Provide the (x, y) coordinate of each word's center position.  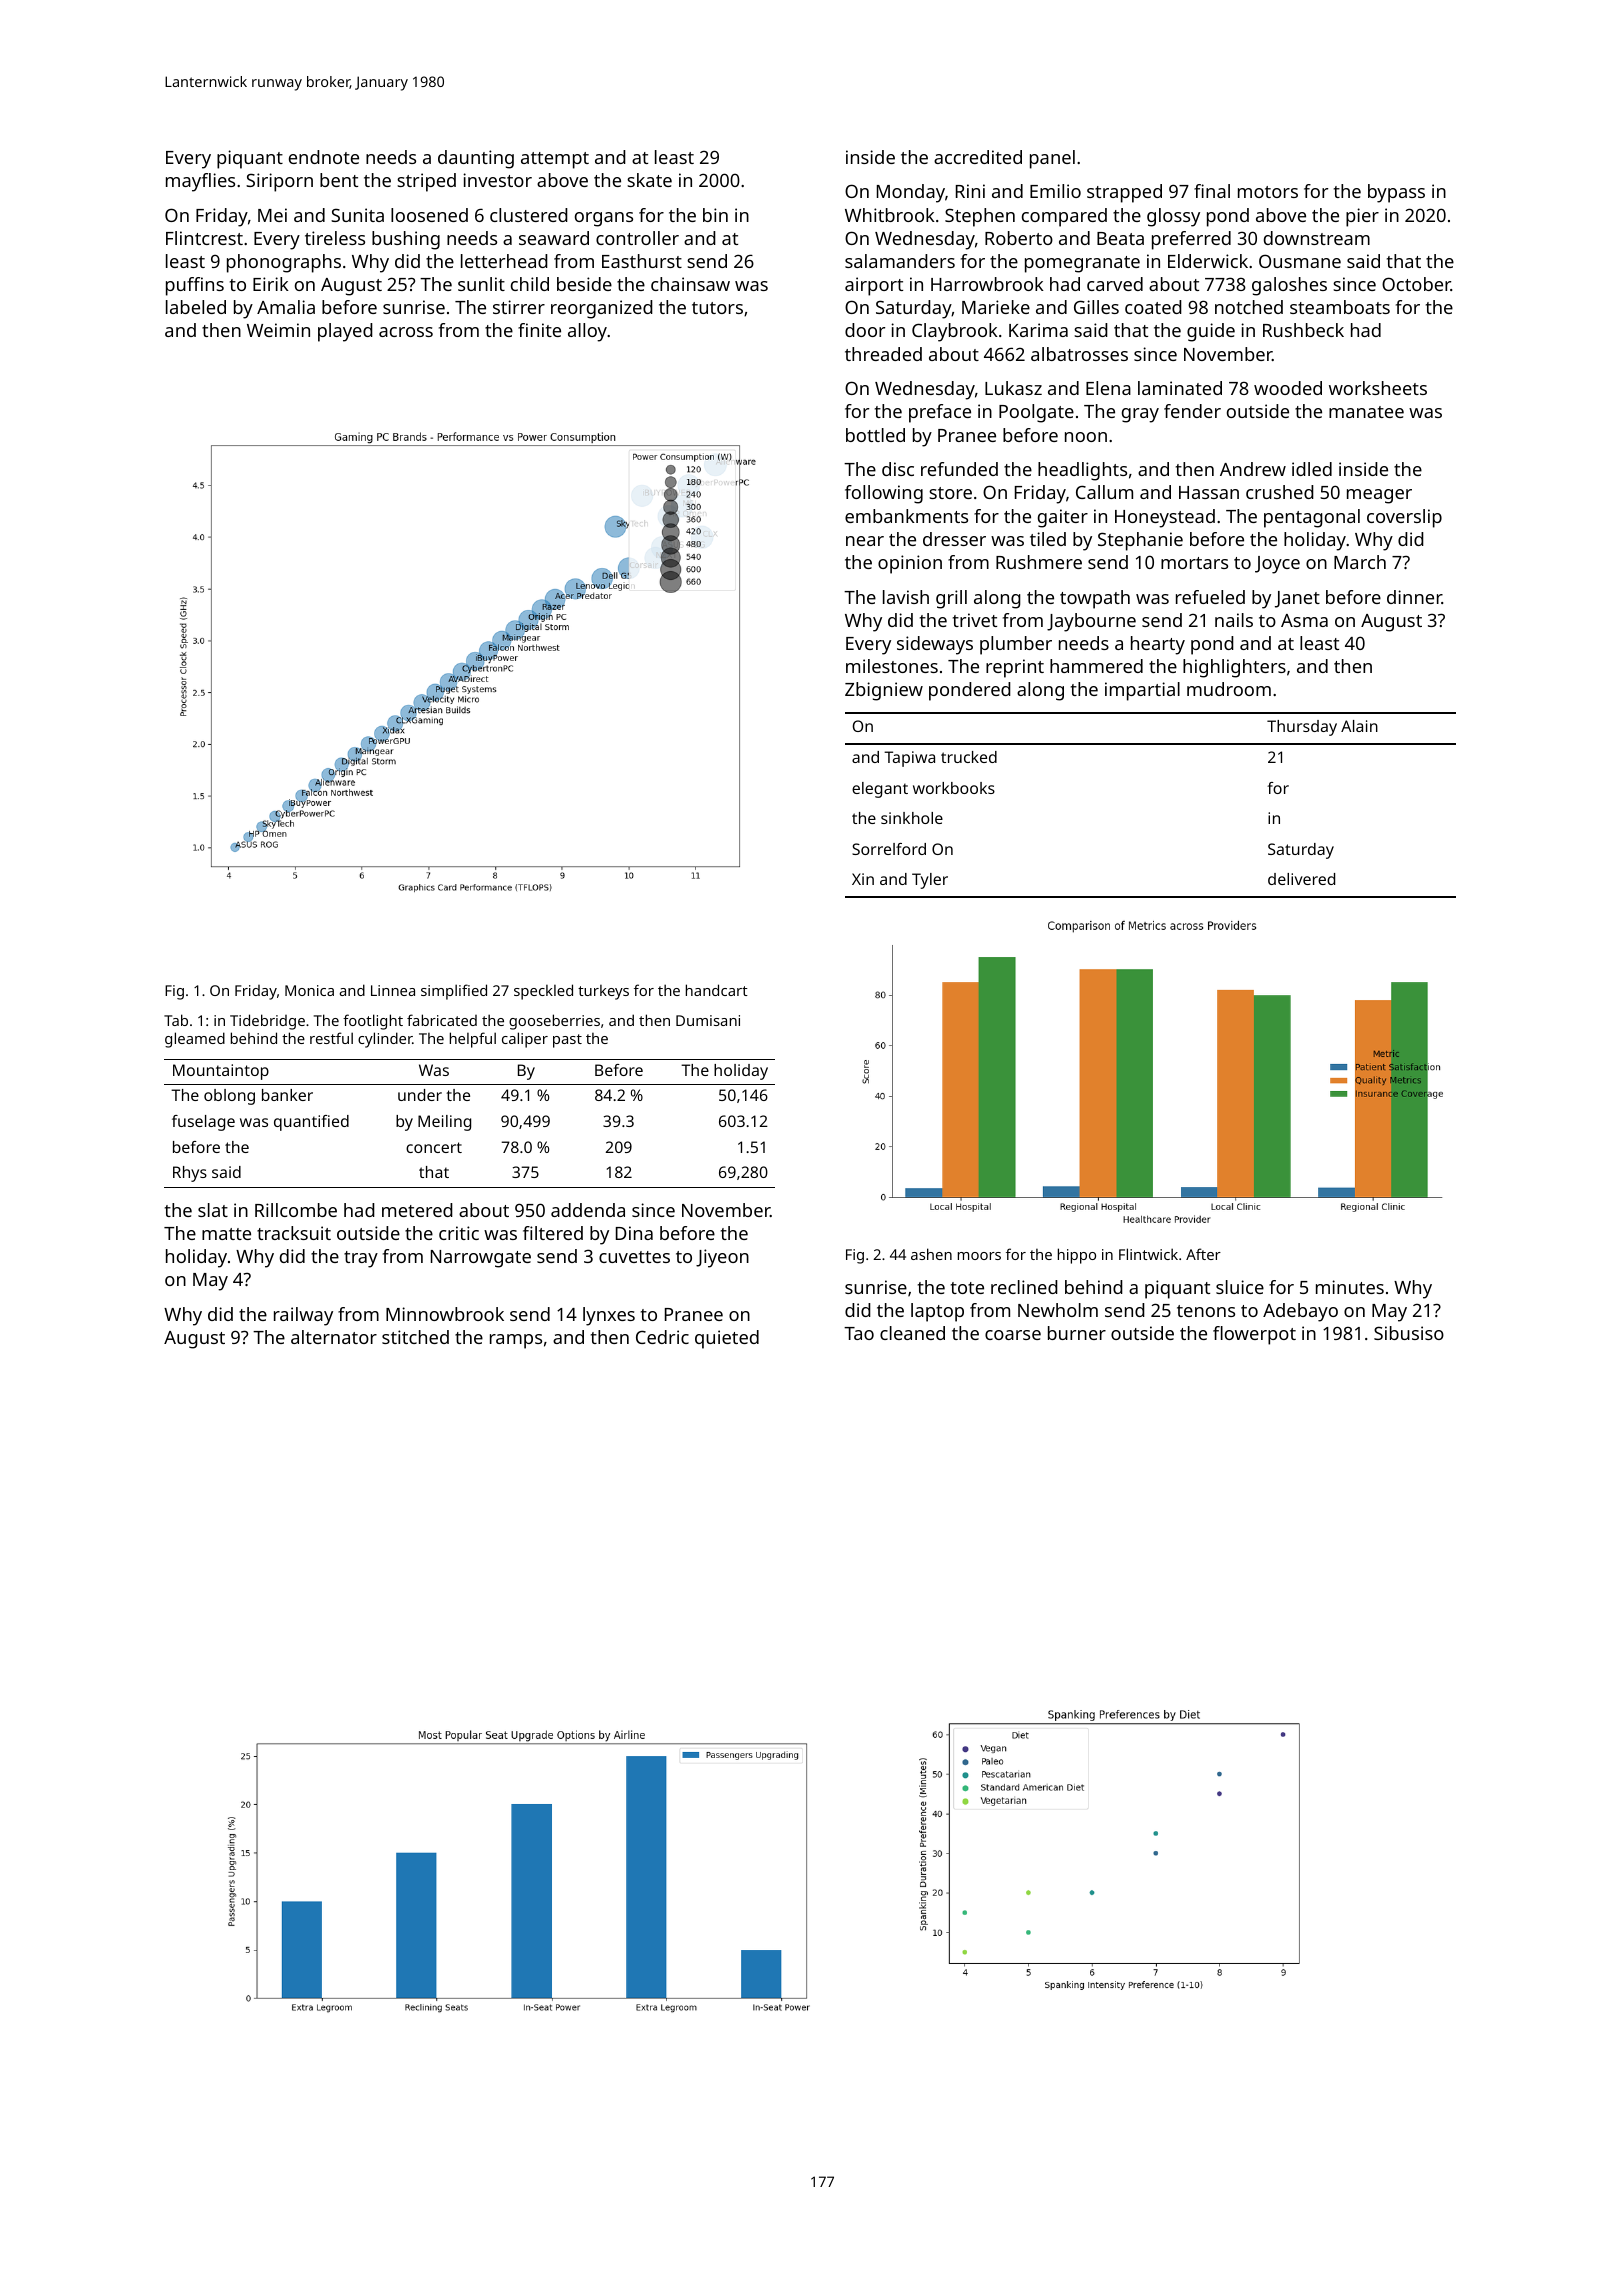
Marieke (996, 307)
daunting (476, 159)
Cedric (662, 1337)
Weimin (278, 330)
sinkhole (912, 818)
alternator (334, 1337)
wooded (1288, 388)
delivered (1301, 879)
